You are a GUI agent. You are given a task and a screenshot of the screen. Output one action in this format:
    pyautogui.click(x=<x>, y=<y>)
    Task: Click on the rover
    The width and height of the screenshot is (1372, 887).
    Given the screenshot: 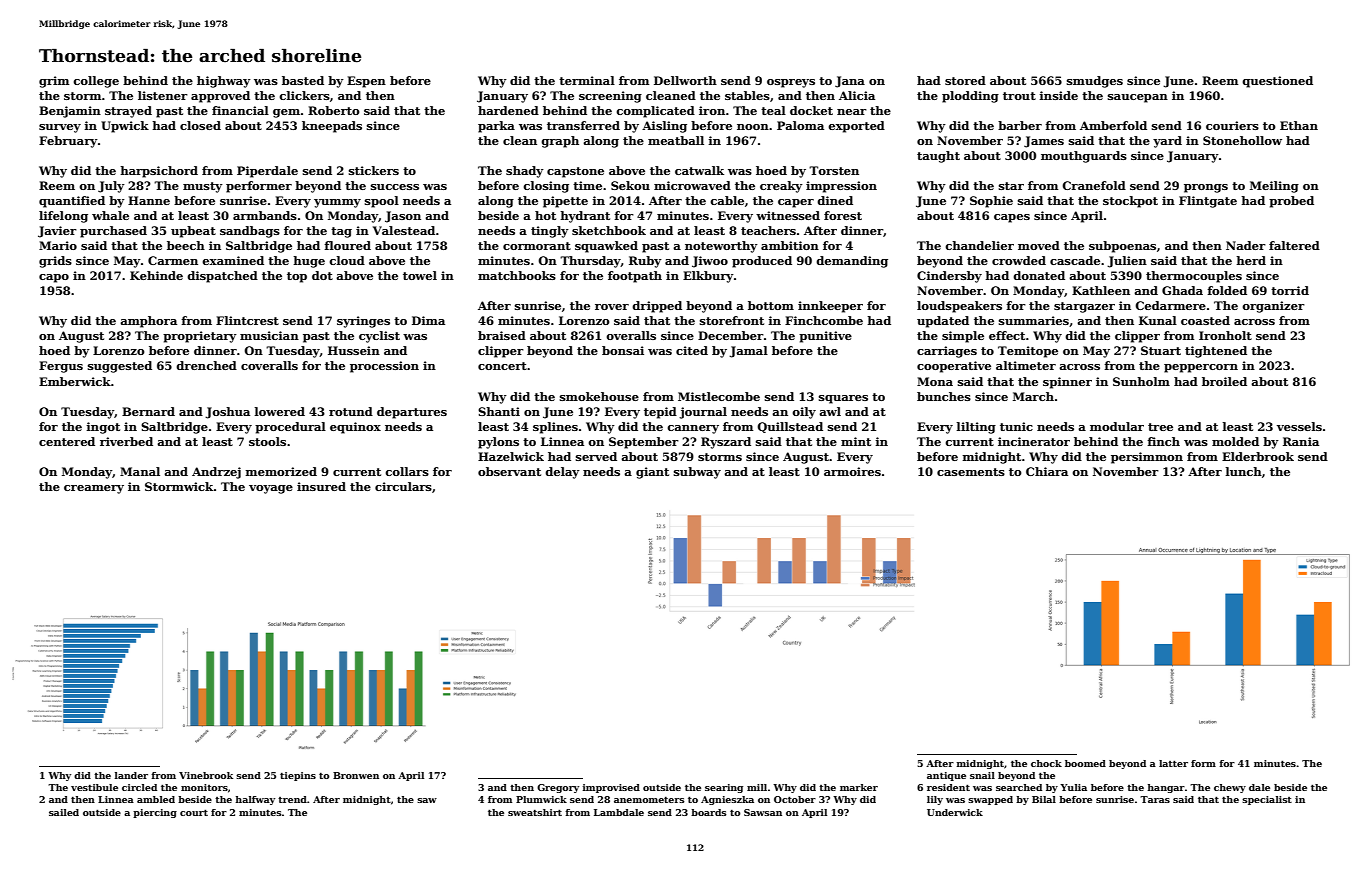 What is the action you would take?
    pyautogui.click(x=612, y=307)
